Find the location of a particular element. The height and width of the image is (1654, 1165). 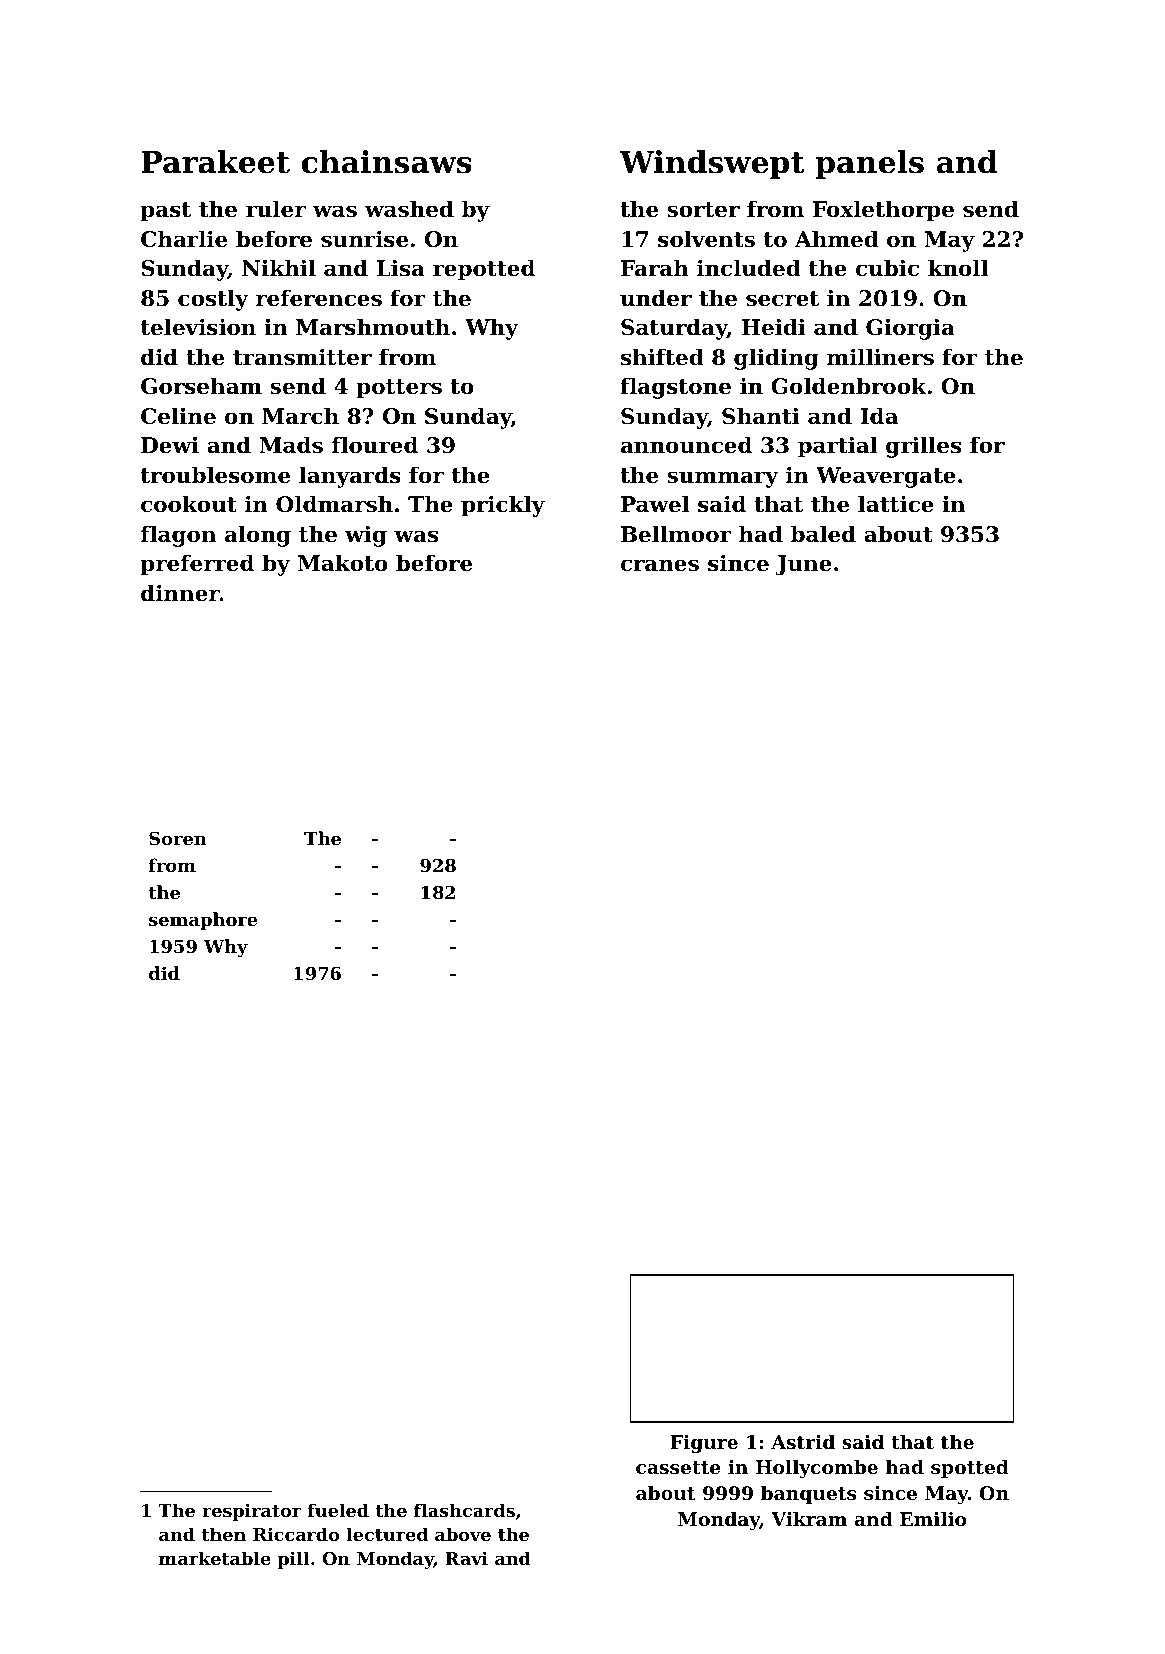

respirator is located at coordinates (251, 1512).
